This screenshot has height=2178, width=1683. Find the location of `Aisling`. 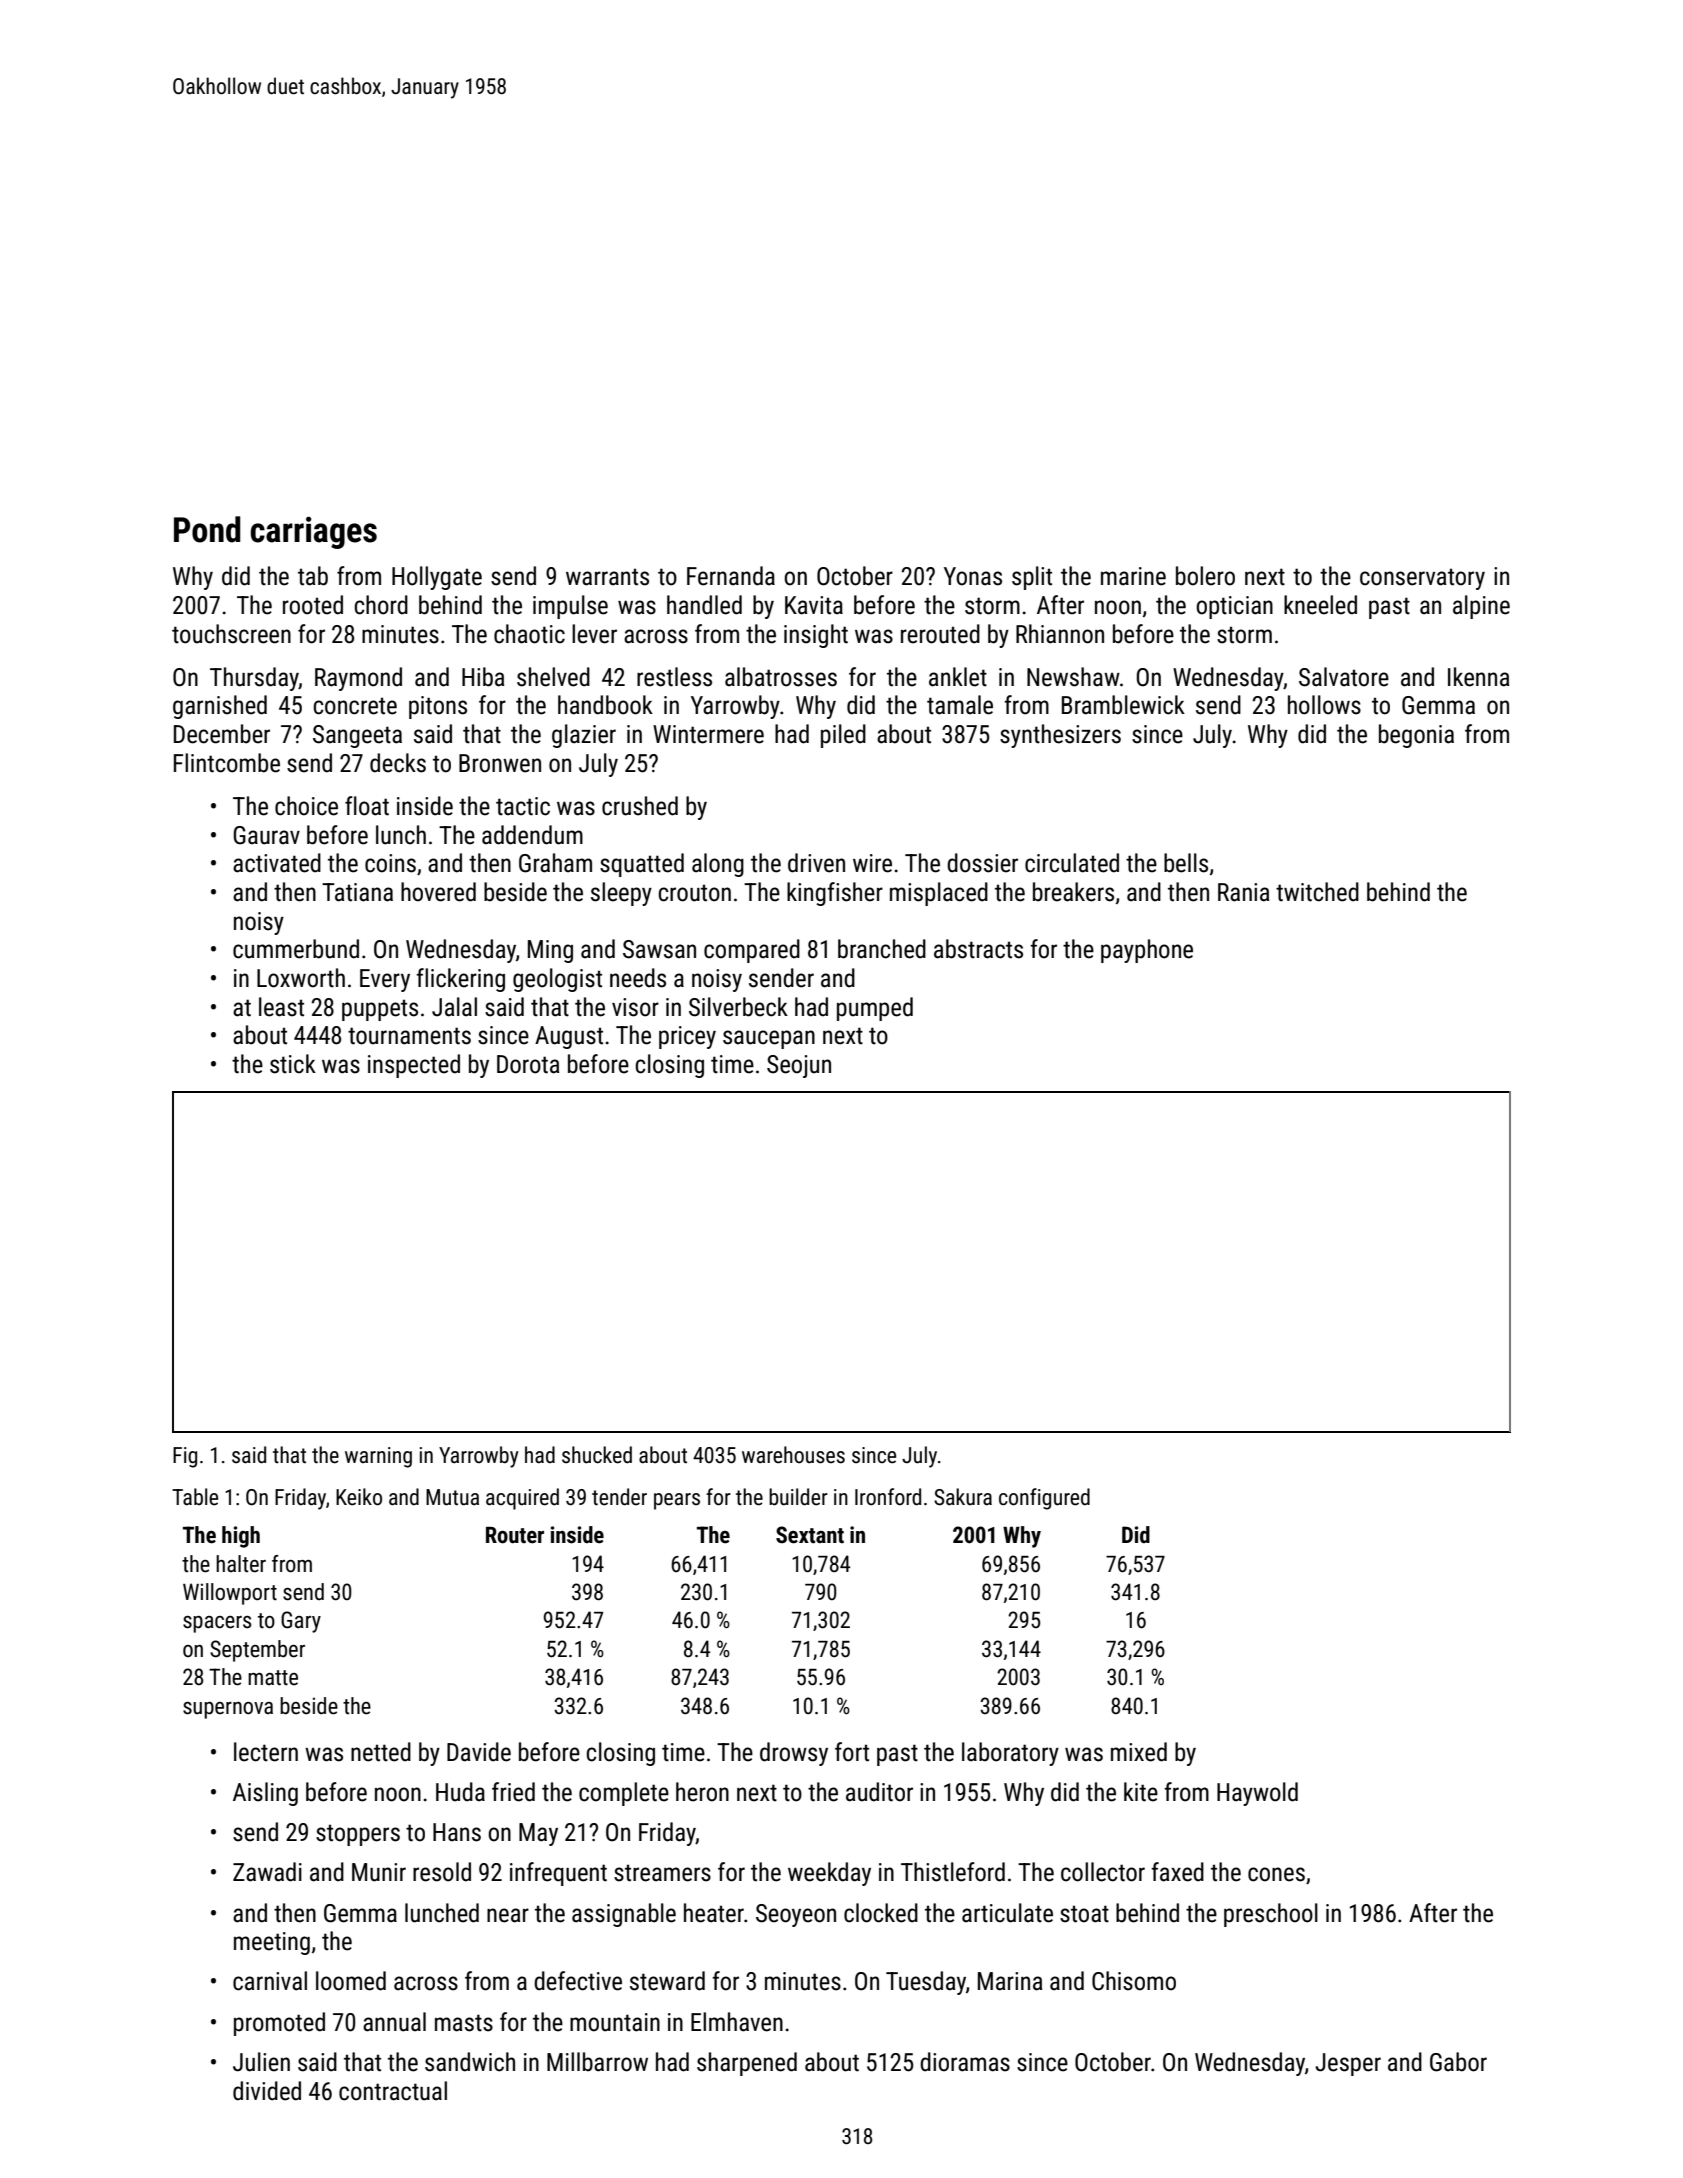

Aisling is located at coordinates (265, 1794).
